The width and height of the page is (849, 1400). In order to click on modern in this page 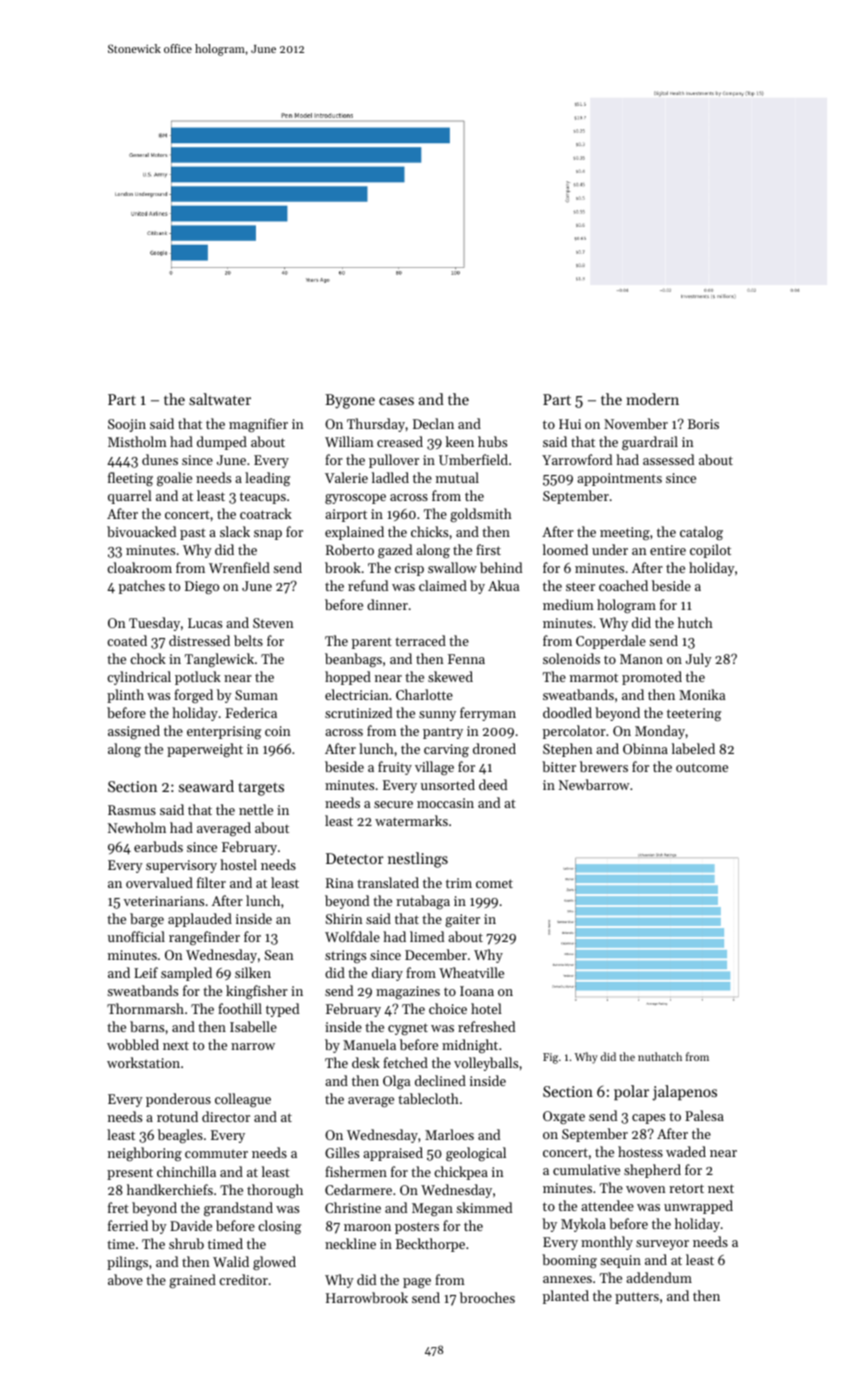, I will do `click(652, 399)`.
